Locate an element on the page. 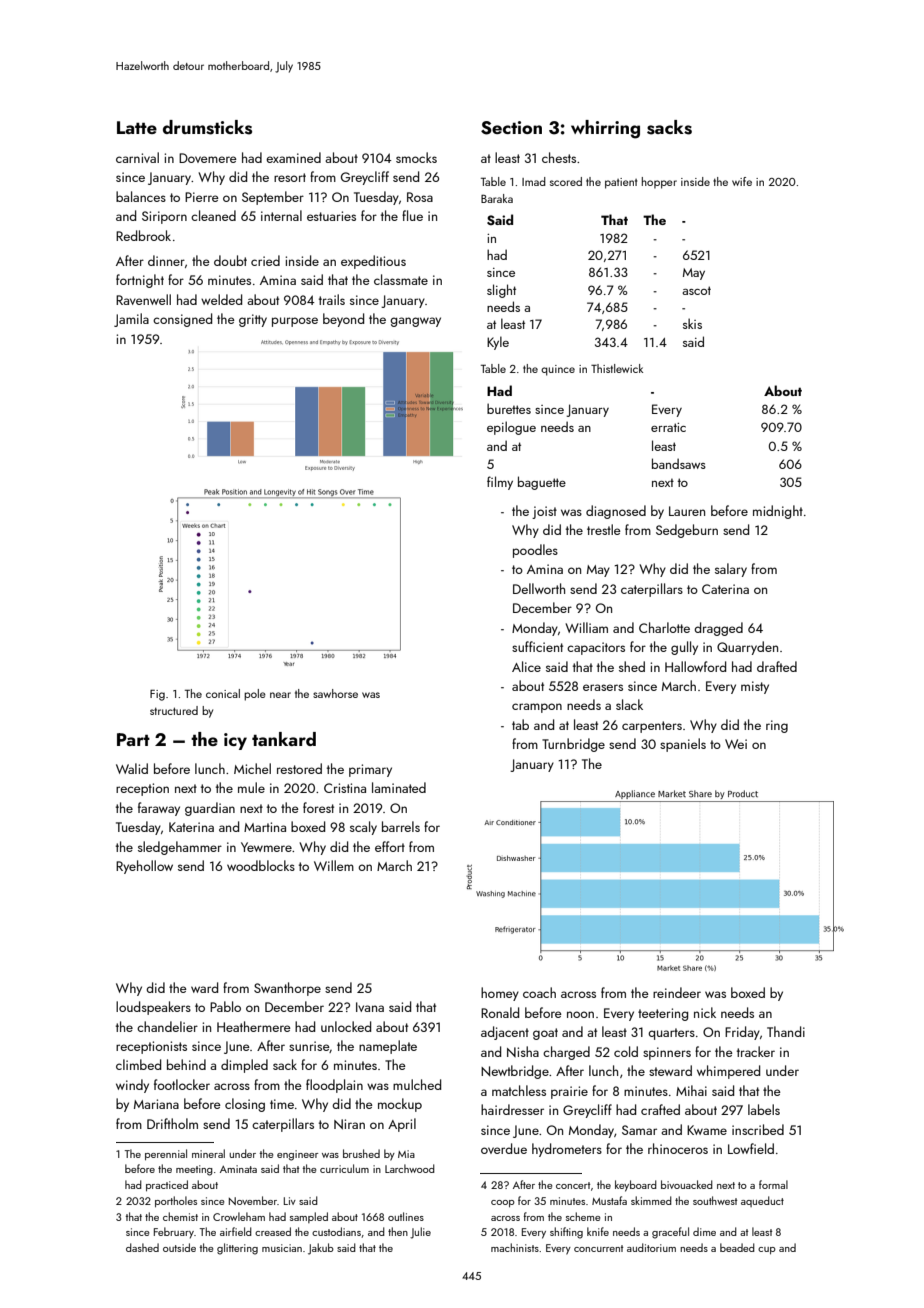 The width and height of the document is (924, 1308). faraway is located at coordinates (159, 809).
